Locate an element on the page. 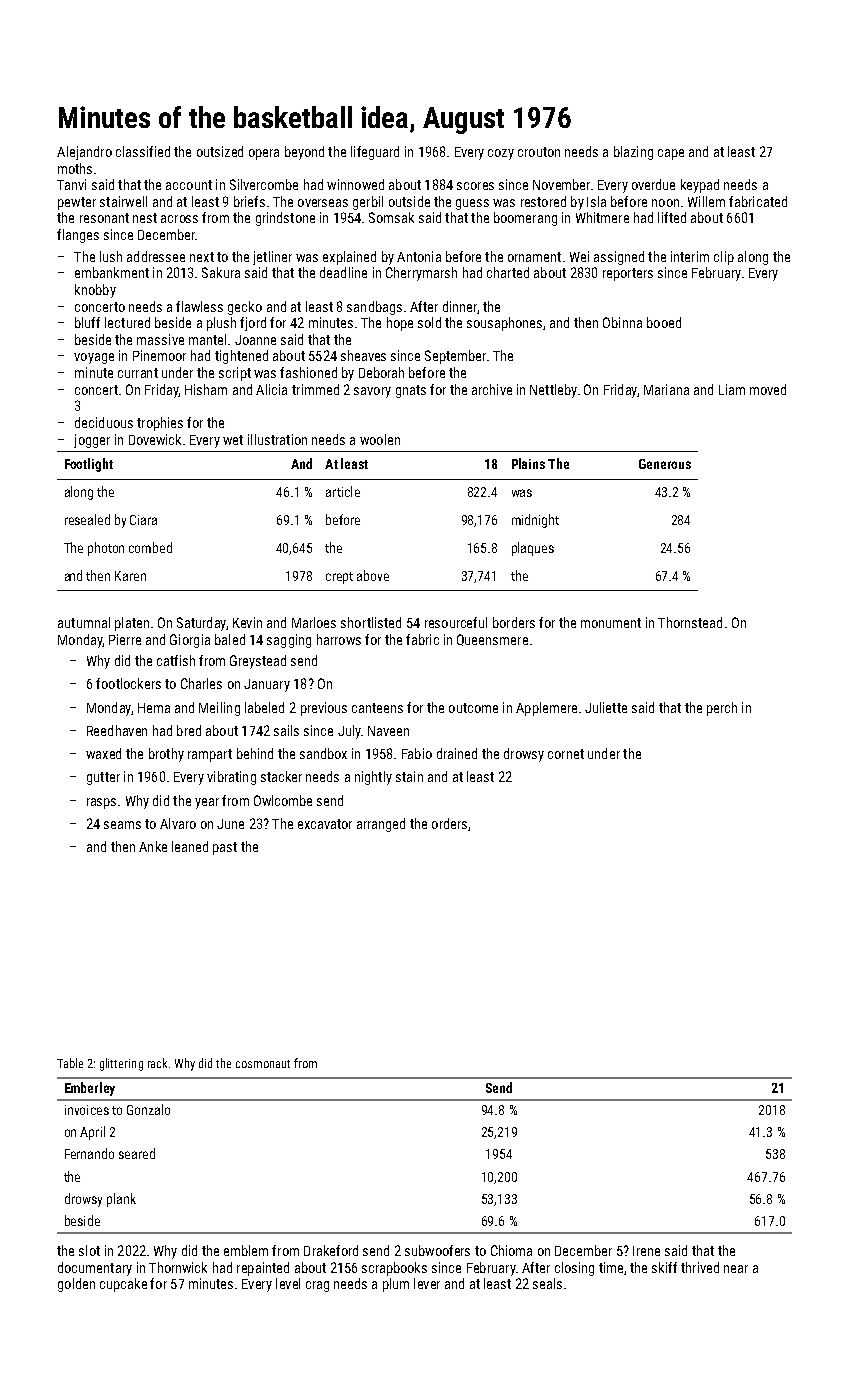 This page has height=1400, width=849. cape is located at coordinates (671, 154).
